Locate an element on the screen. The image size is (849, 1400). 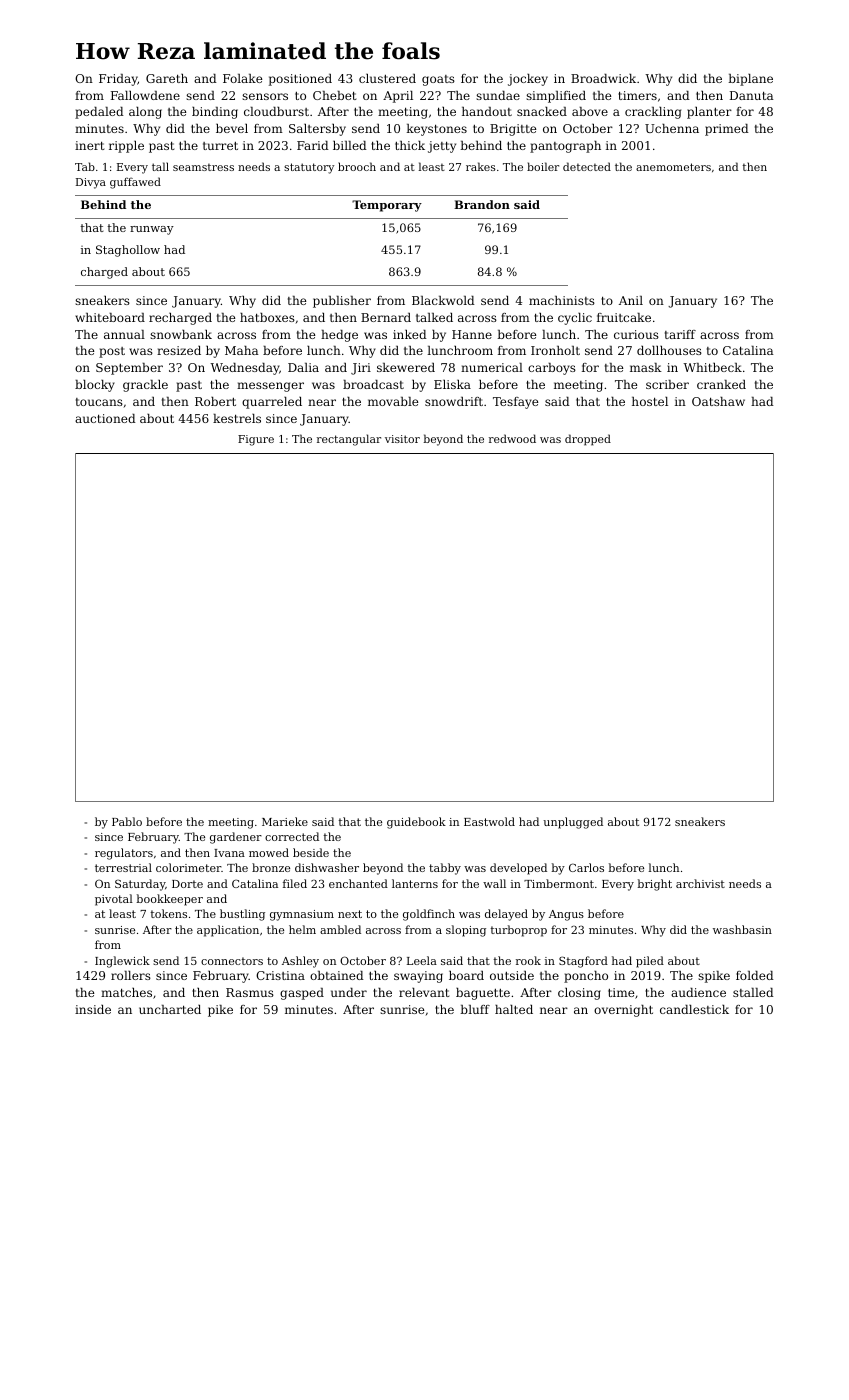
Eastwold is located at coordinates (489, 821).
